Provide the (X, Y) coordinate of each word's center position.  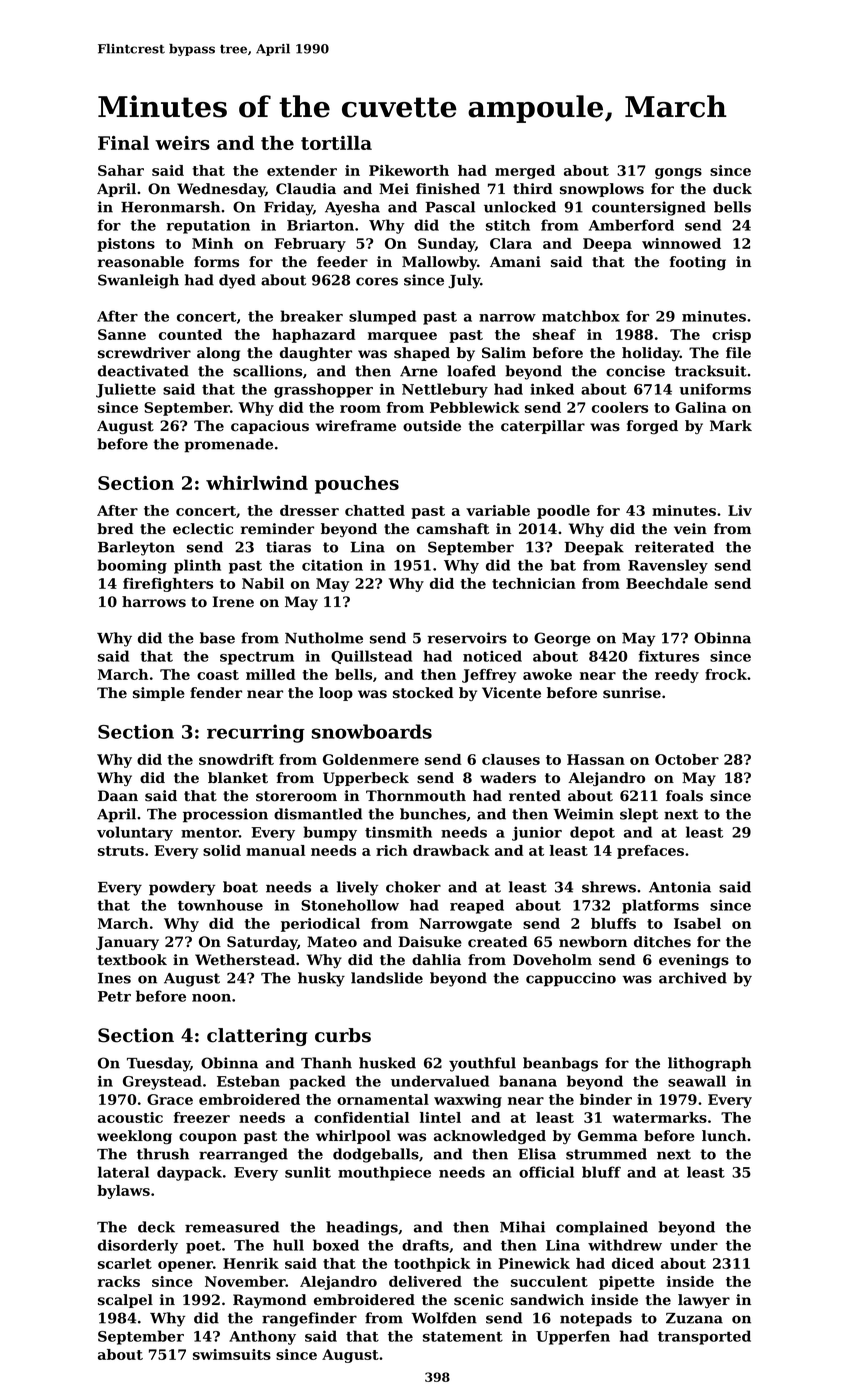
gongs (678, 173)
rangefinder (309, 1319)
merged (525, 172)
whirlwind (257, 482)
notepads (596, 1319)
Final (123, 143)
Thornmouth (416, 796)
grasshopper (323, 390)
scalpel (125, 1301)
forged (652, 427)
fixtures (669, 656)
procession (225, 815)
